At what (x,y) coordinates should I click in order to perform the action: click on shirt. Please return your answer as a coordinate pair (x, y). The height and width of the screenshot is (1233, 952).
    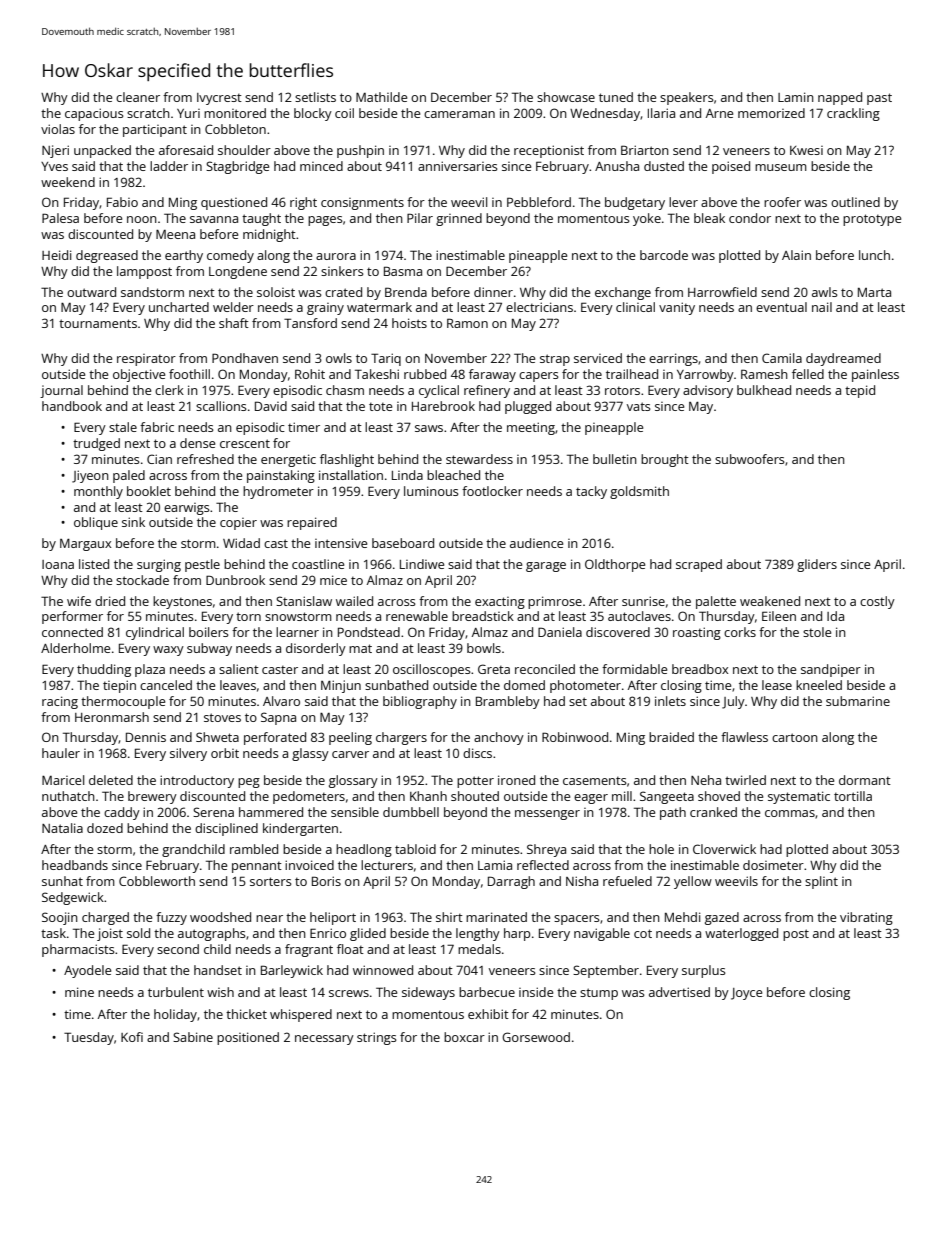
    Looking at the image, I should click on (449, 917).
